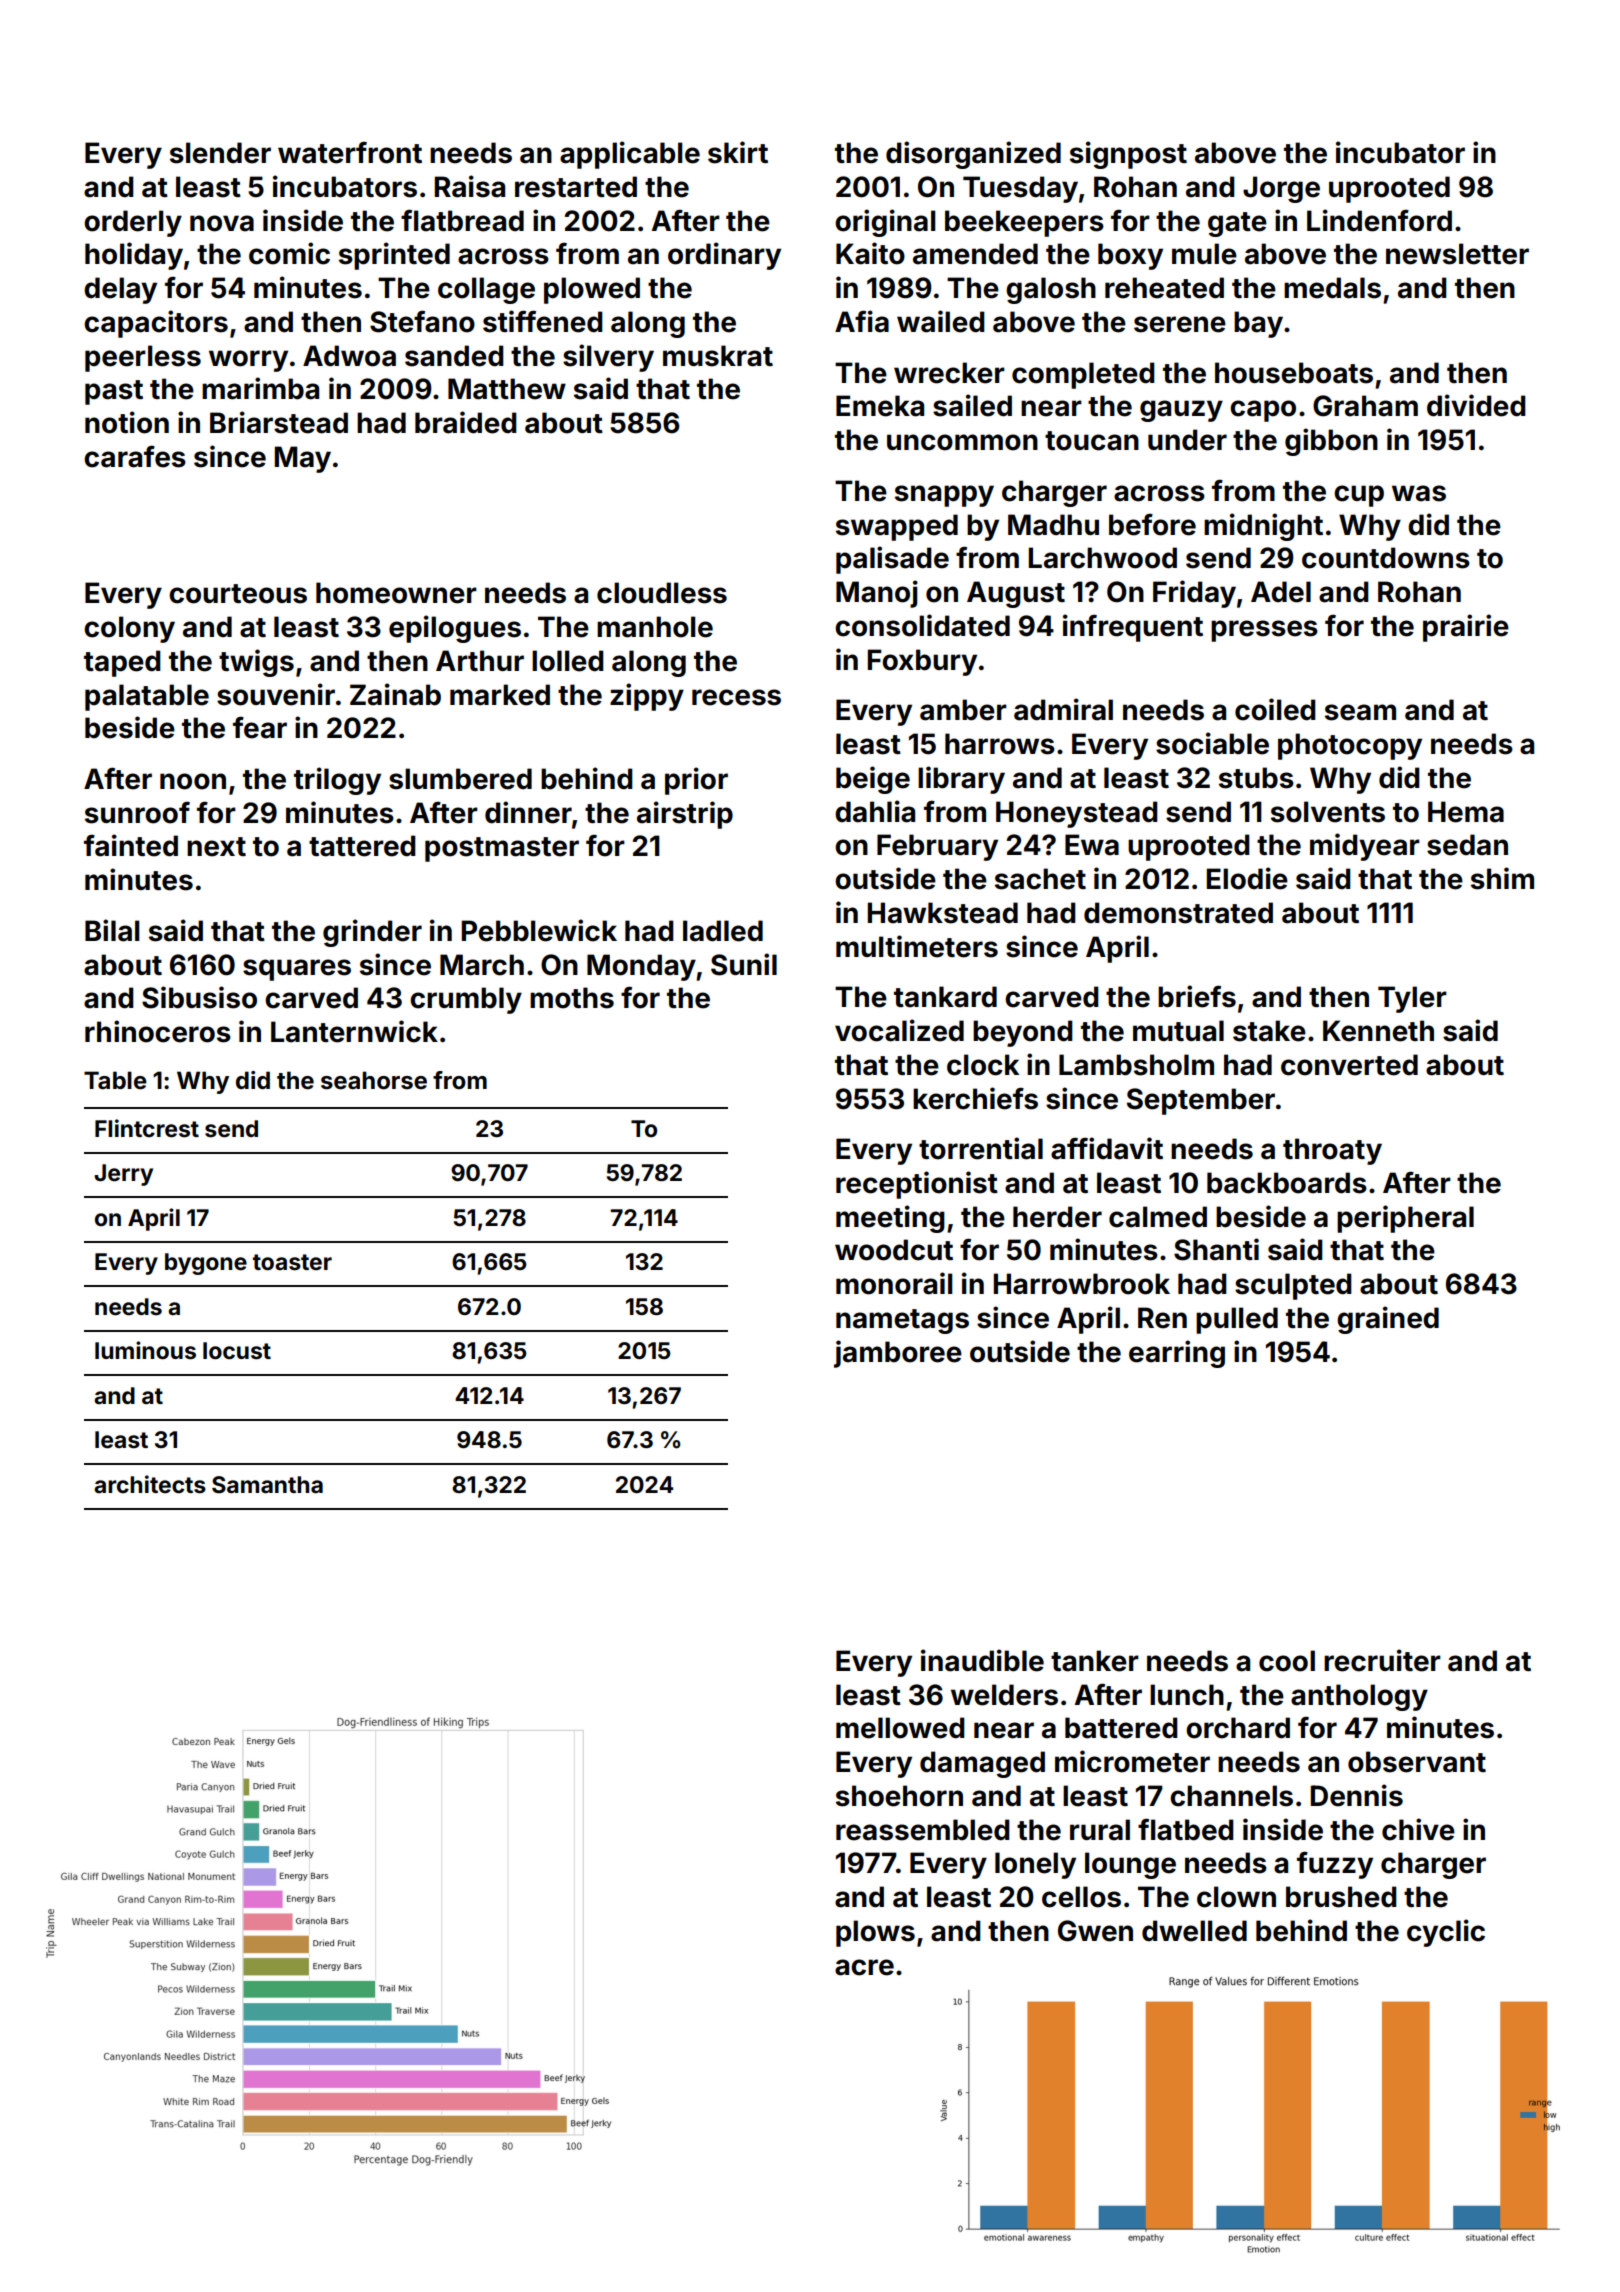 This page has height=2292, width=1620. Describe the element at coordinates (1446, 1933) in the page. I see `cyclic` at that location.
